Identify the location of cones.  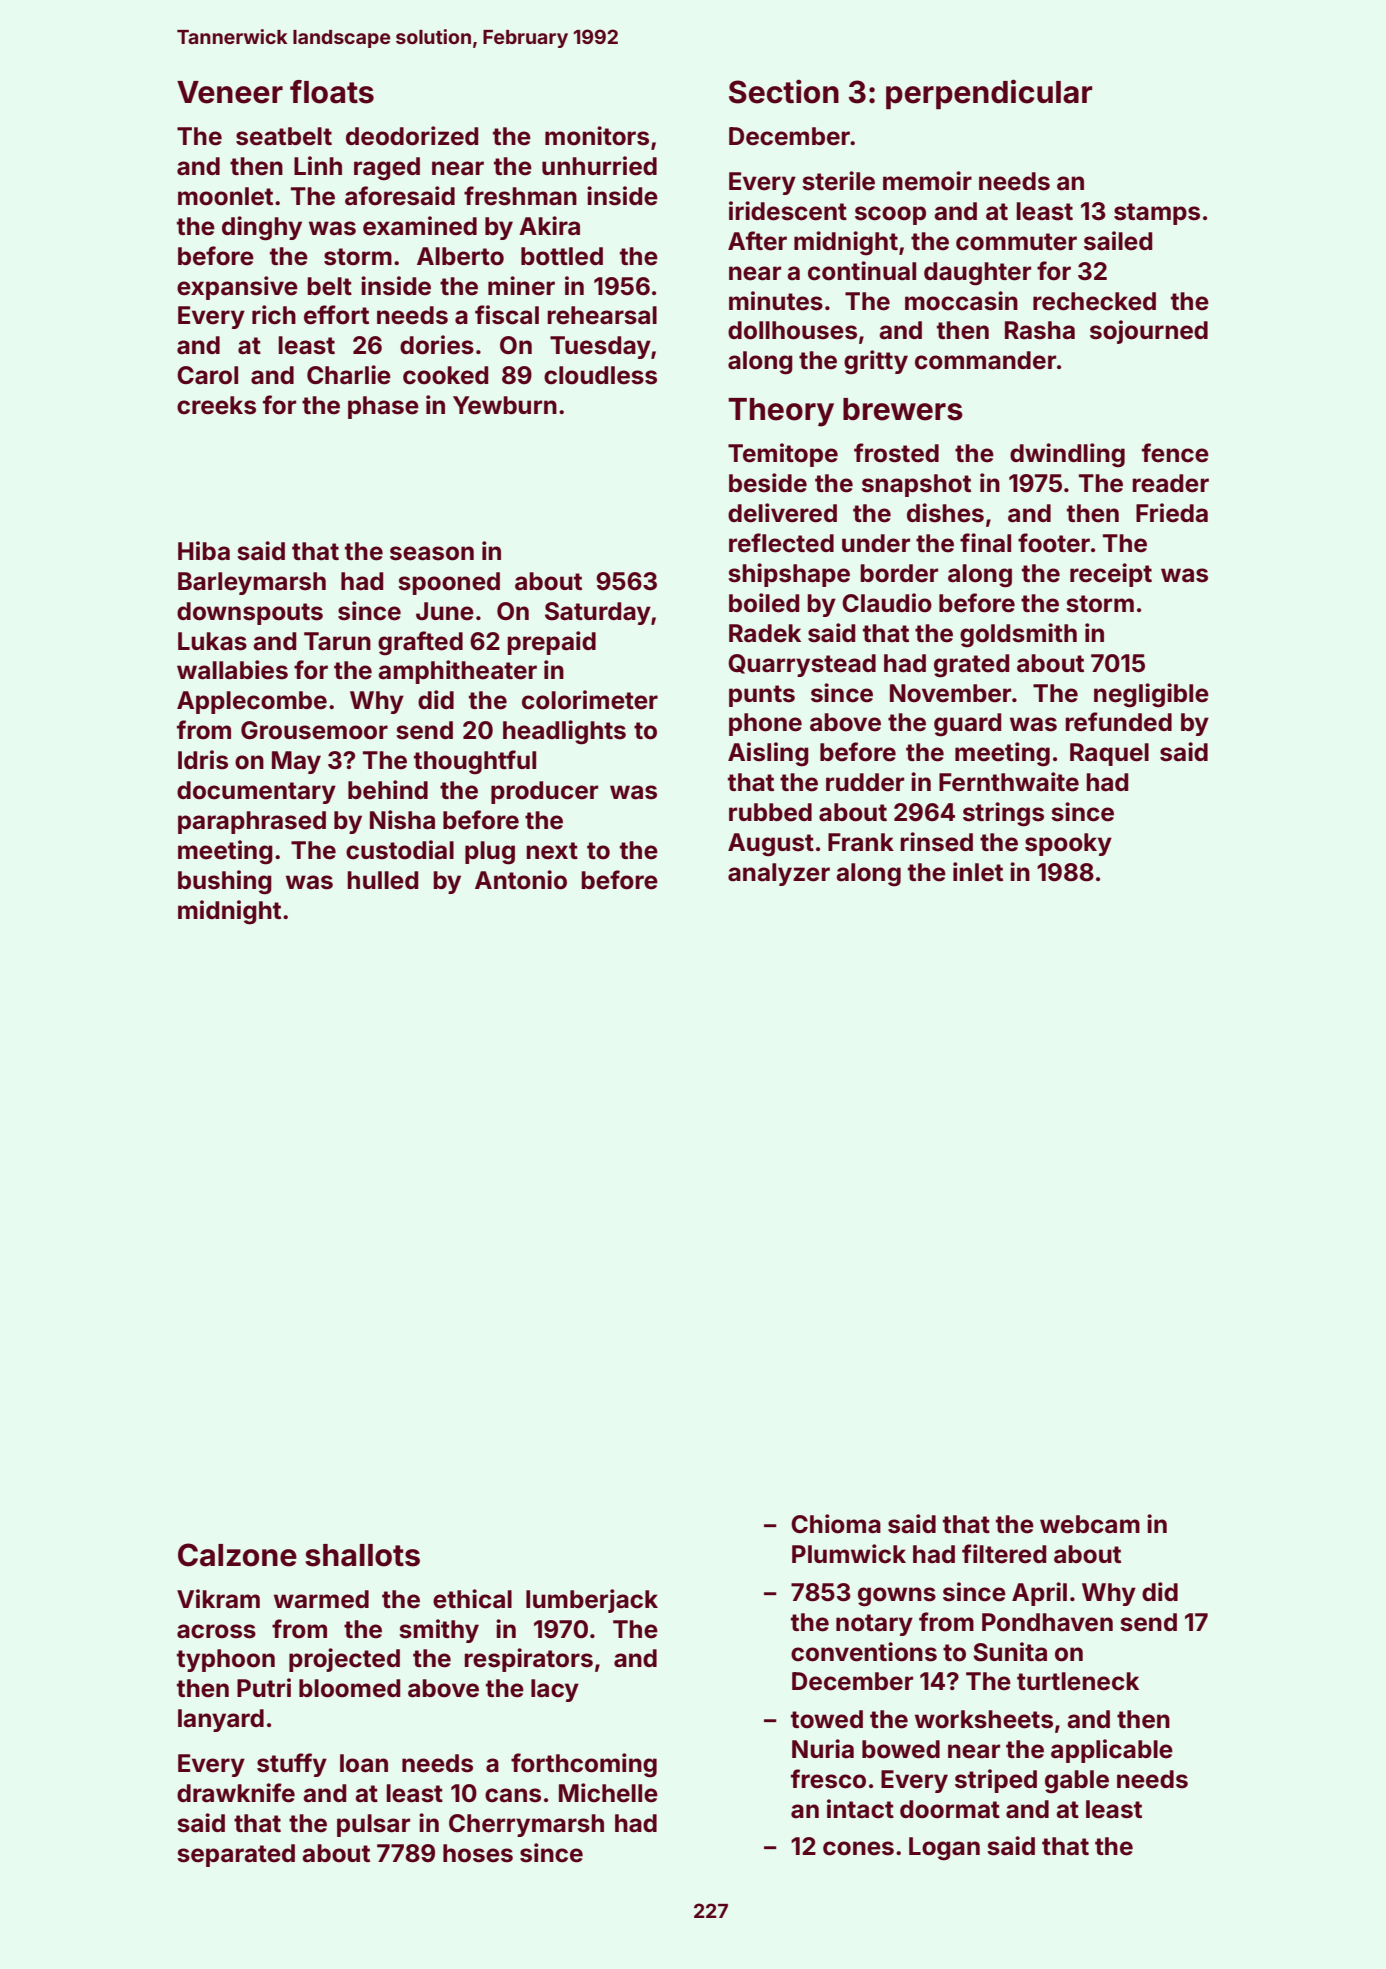
(858, 1848).
